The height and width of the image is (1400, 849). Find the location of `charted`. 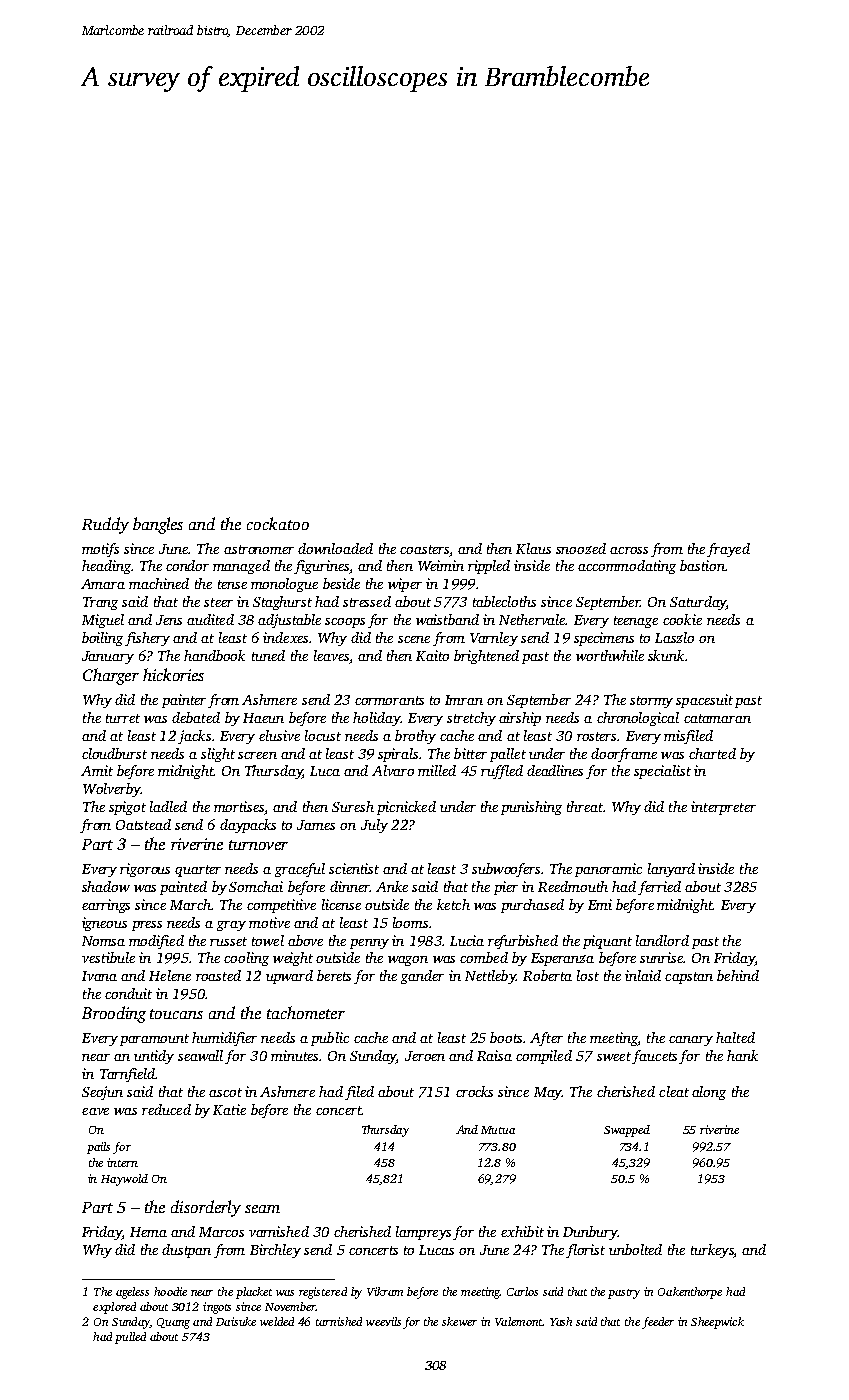

charted is located at coordinates (712, 753).
